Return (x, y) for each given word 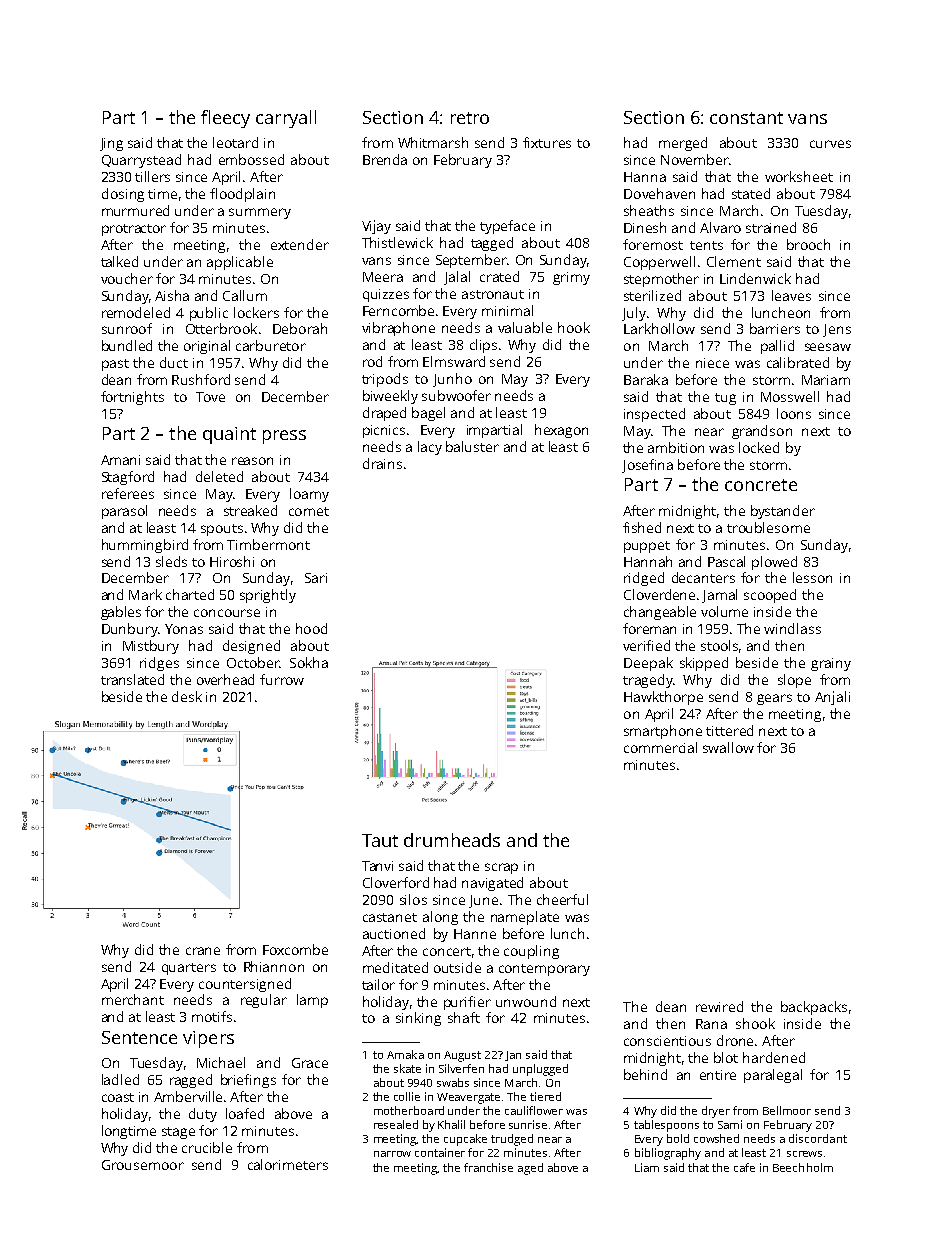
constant (746, 118)
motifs (212, 1016)
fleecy (225, 119)
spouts (222, 530)
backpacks (814, 1008)
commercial (660, 747)
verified (646, 645)
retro (470, 118)
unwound (526, 1001)
